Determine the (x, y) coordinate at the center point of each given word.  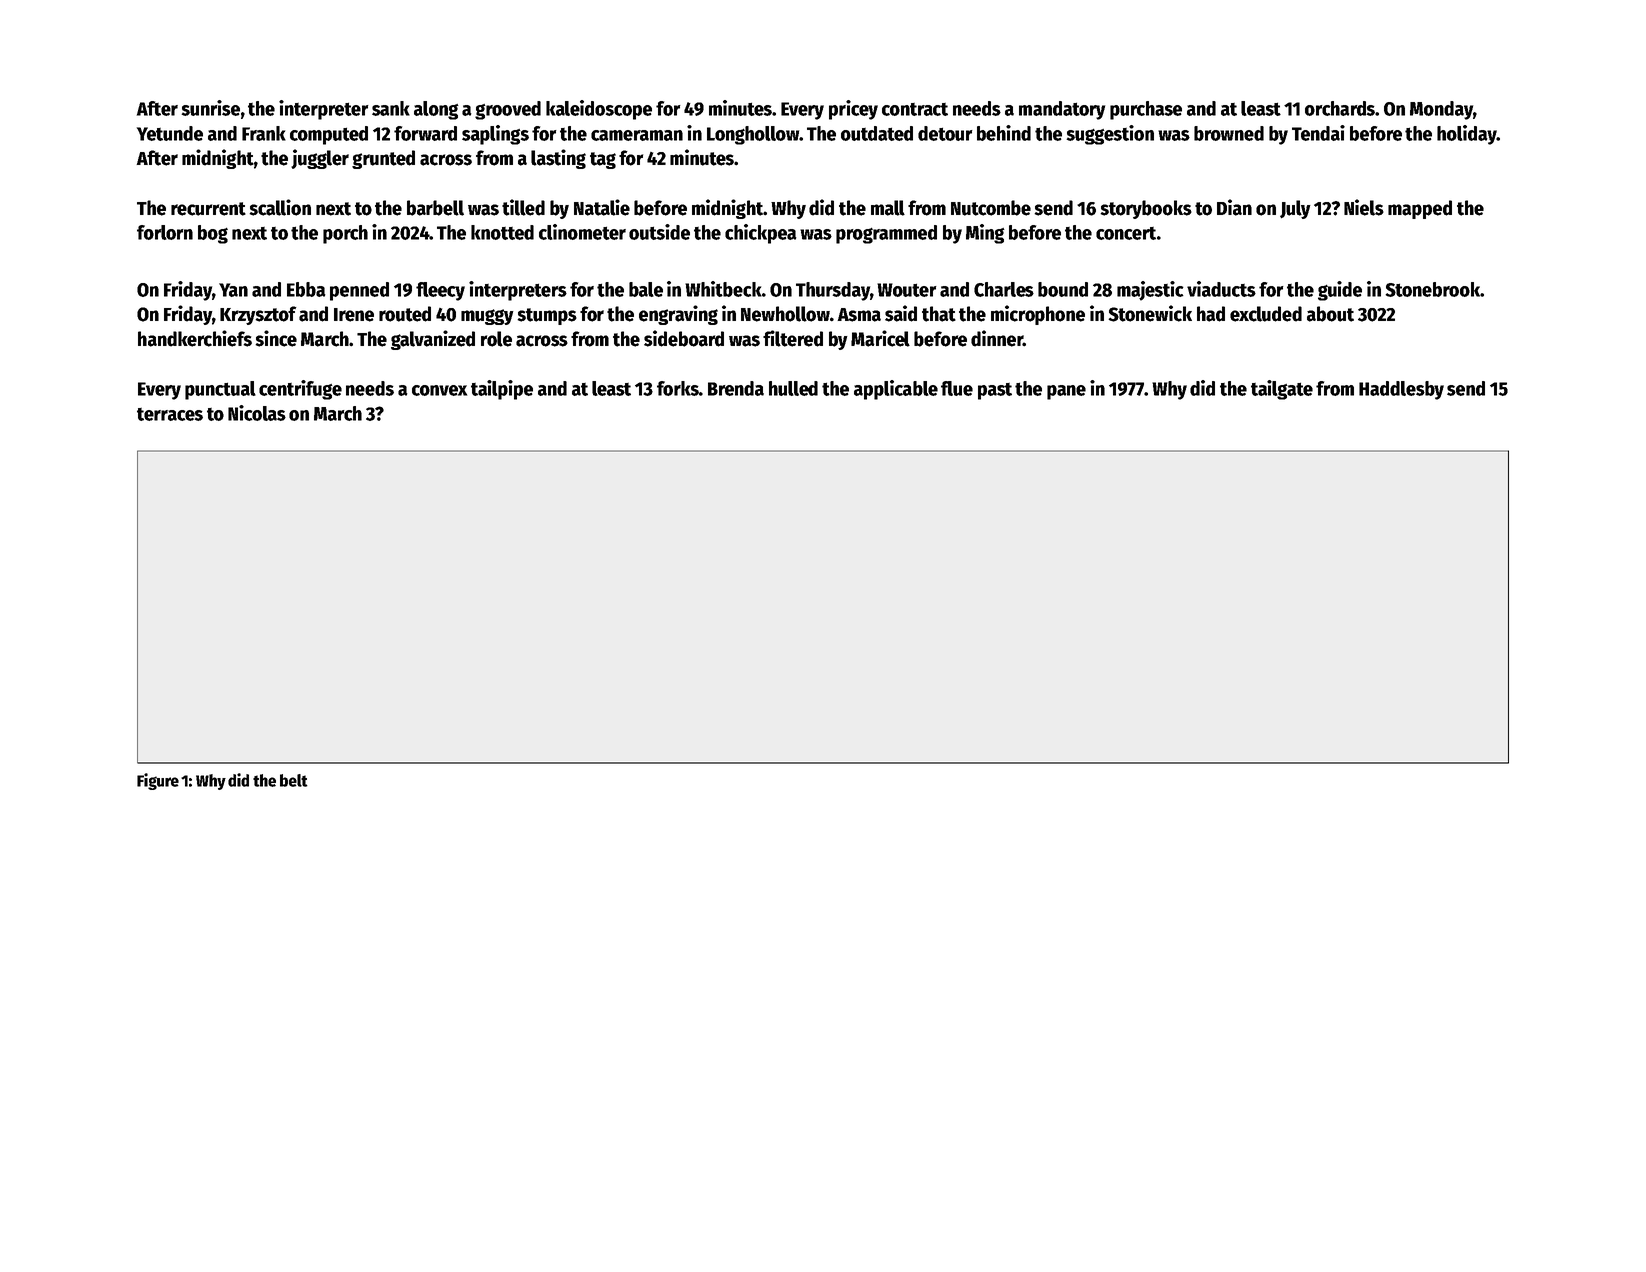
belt (294, 780)
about (1330, 314)
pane (1066, 392)
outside (659, 232)
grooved (508, 110)
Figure (158, 781)
